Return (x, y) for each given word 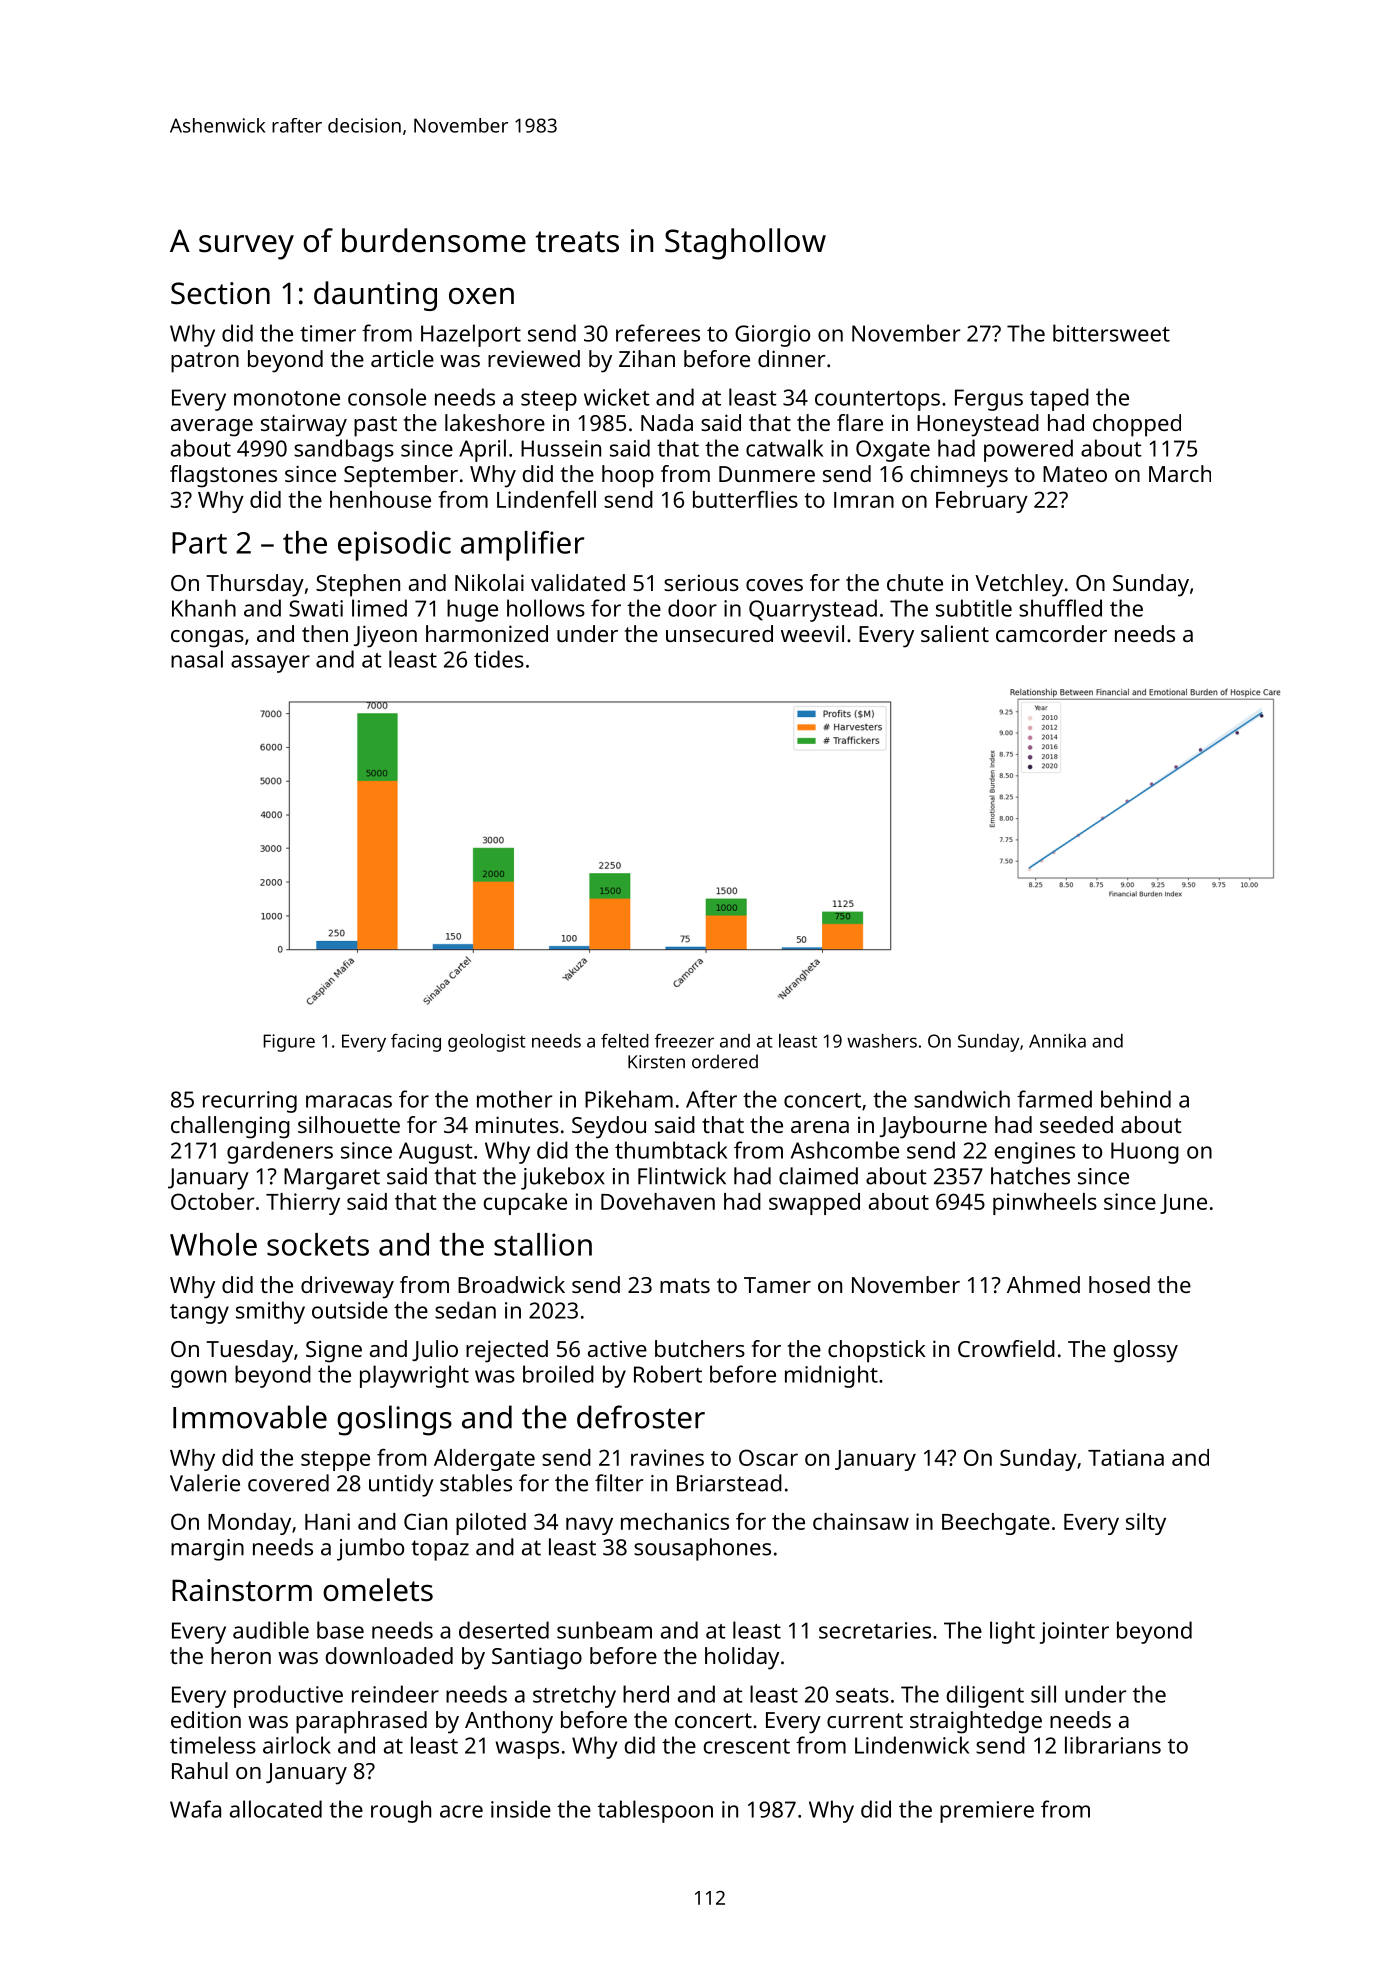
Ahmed (1043, 1284)
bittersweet (1111, 333)
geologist (487, 1043)
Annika (1057, 1041)
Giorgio (772, 336)
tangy (199, 1314)
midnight (831, 1376)
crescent (746, 1746)
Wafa (195, 1809)
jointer (1074, 1633)
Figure (289, 1043)
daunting (375, 296)
